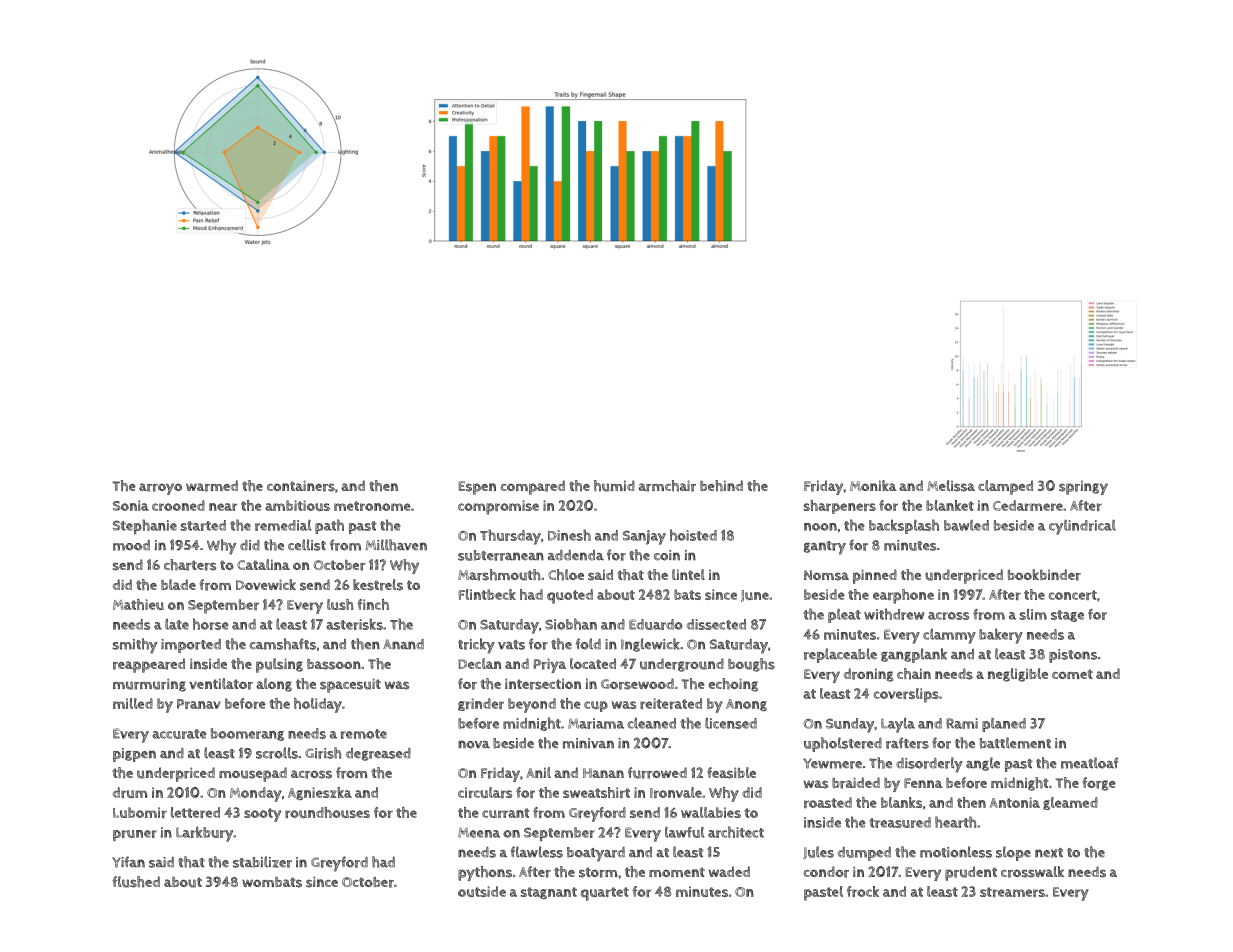 The height and width of the screenshot is (952, 1233). What do you see at coordinates (354, 624) in the screenshot?
I see `asterisks` at bounding box center [354, 624].
